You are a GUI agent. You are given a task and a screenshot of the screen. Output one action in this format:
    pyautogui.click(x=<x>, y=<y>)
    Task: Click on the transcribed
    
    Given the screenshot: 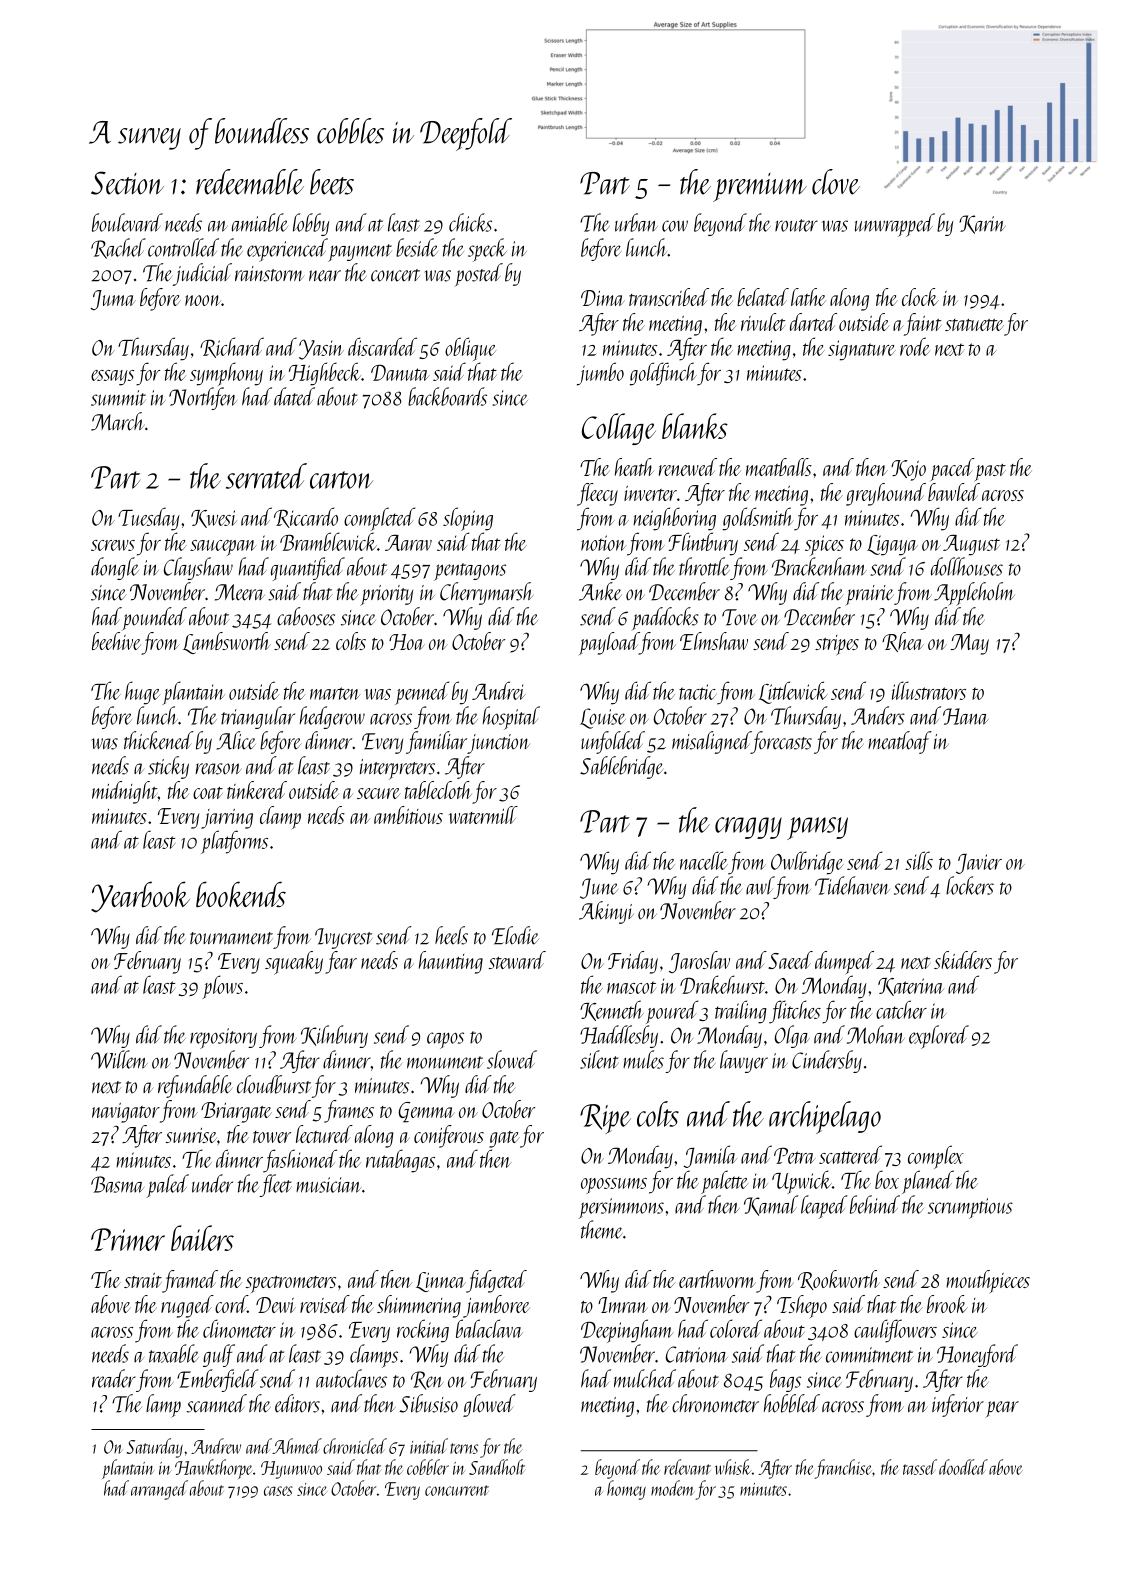 What is the action you would take?
    pyautogui.click(x=669, y=297)
